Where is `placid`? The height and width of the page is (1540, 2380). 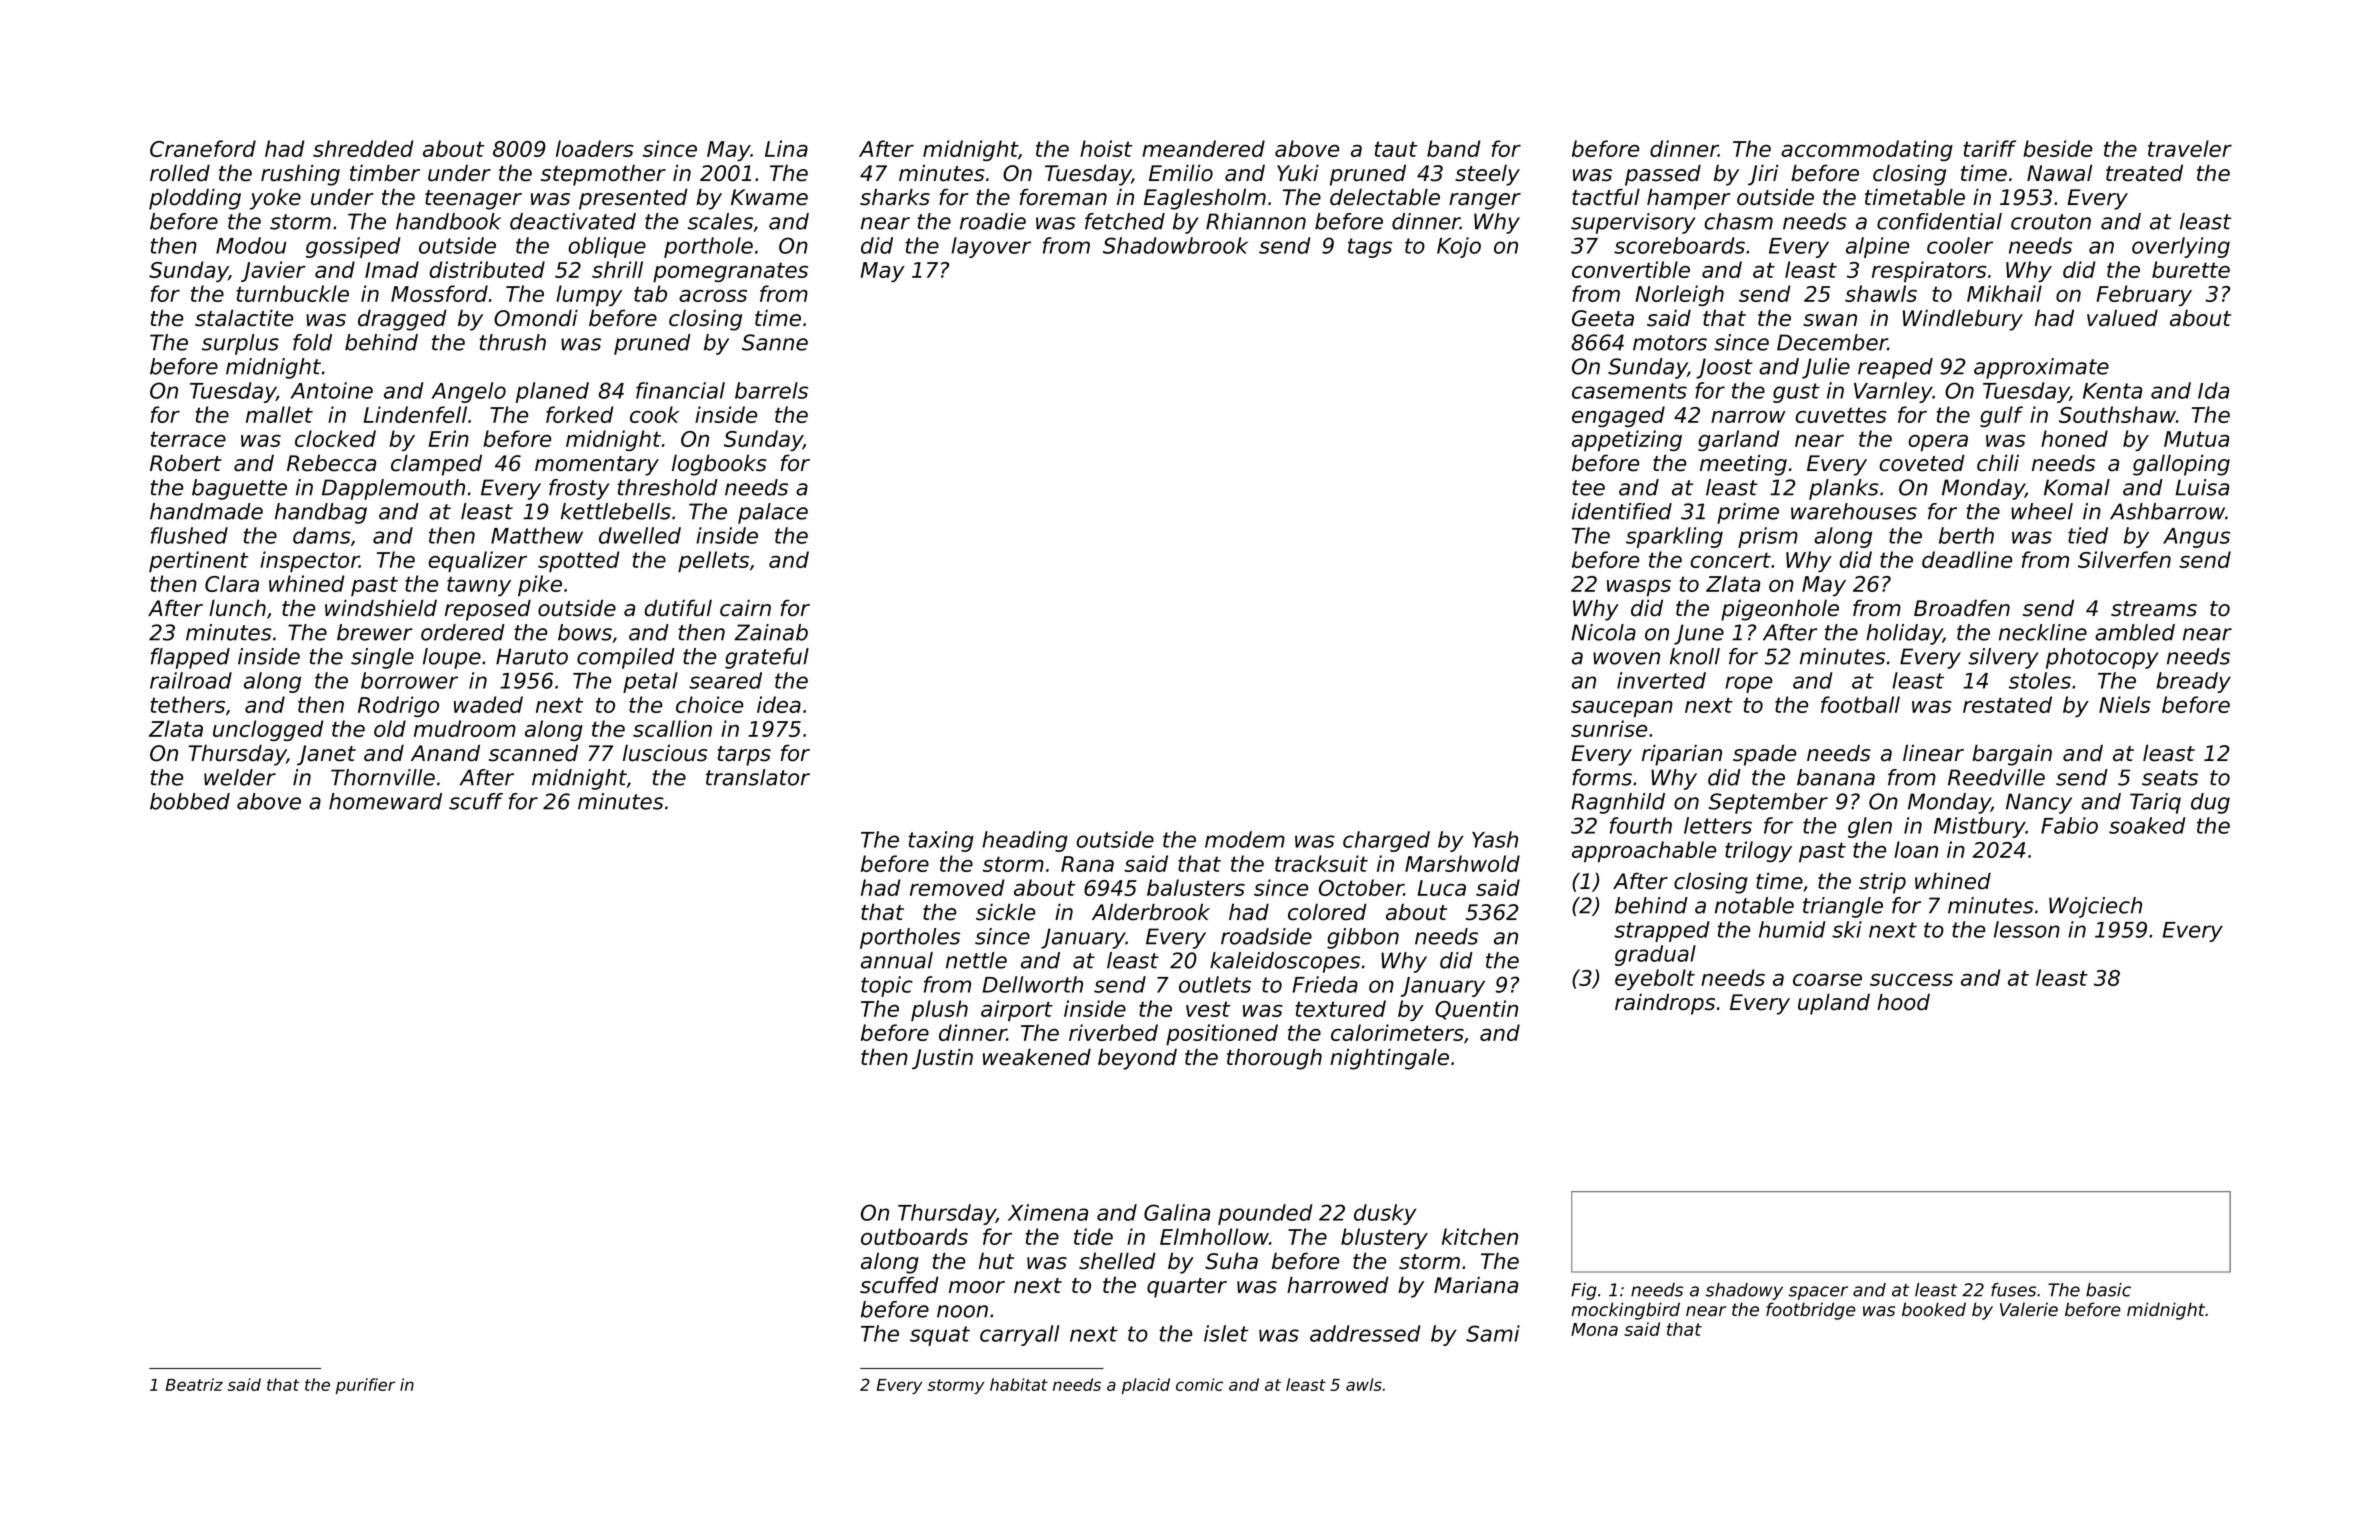
placid is located at coordinates (1146, 1386).
